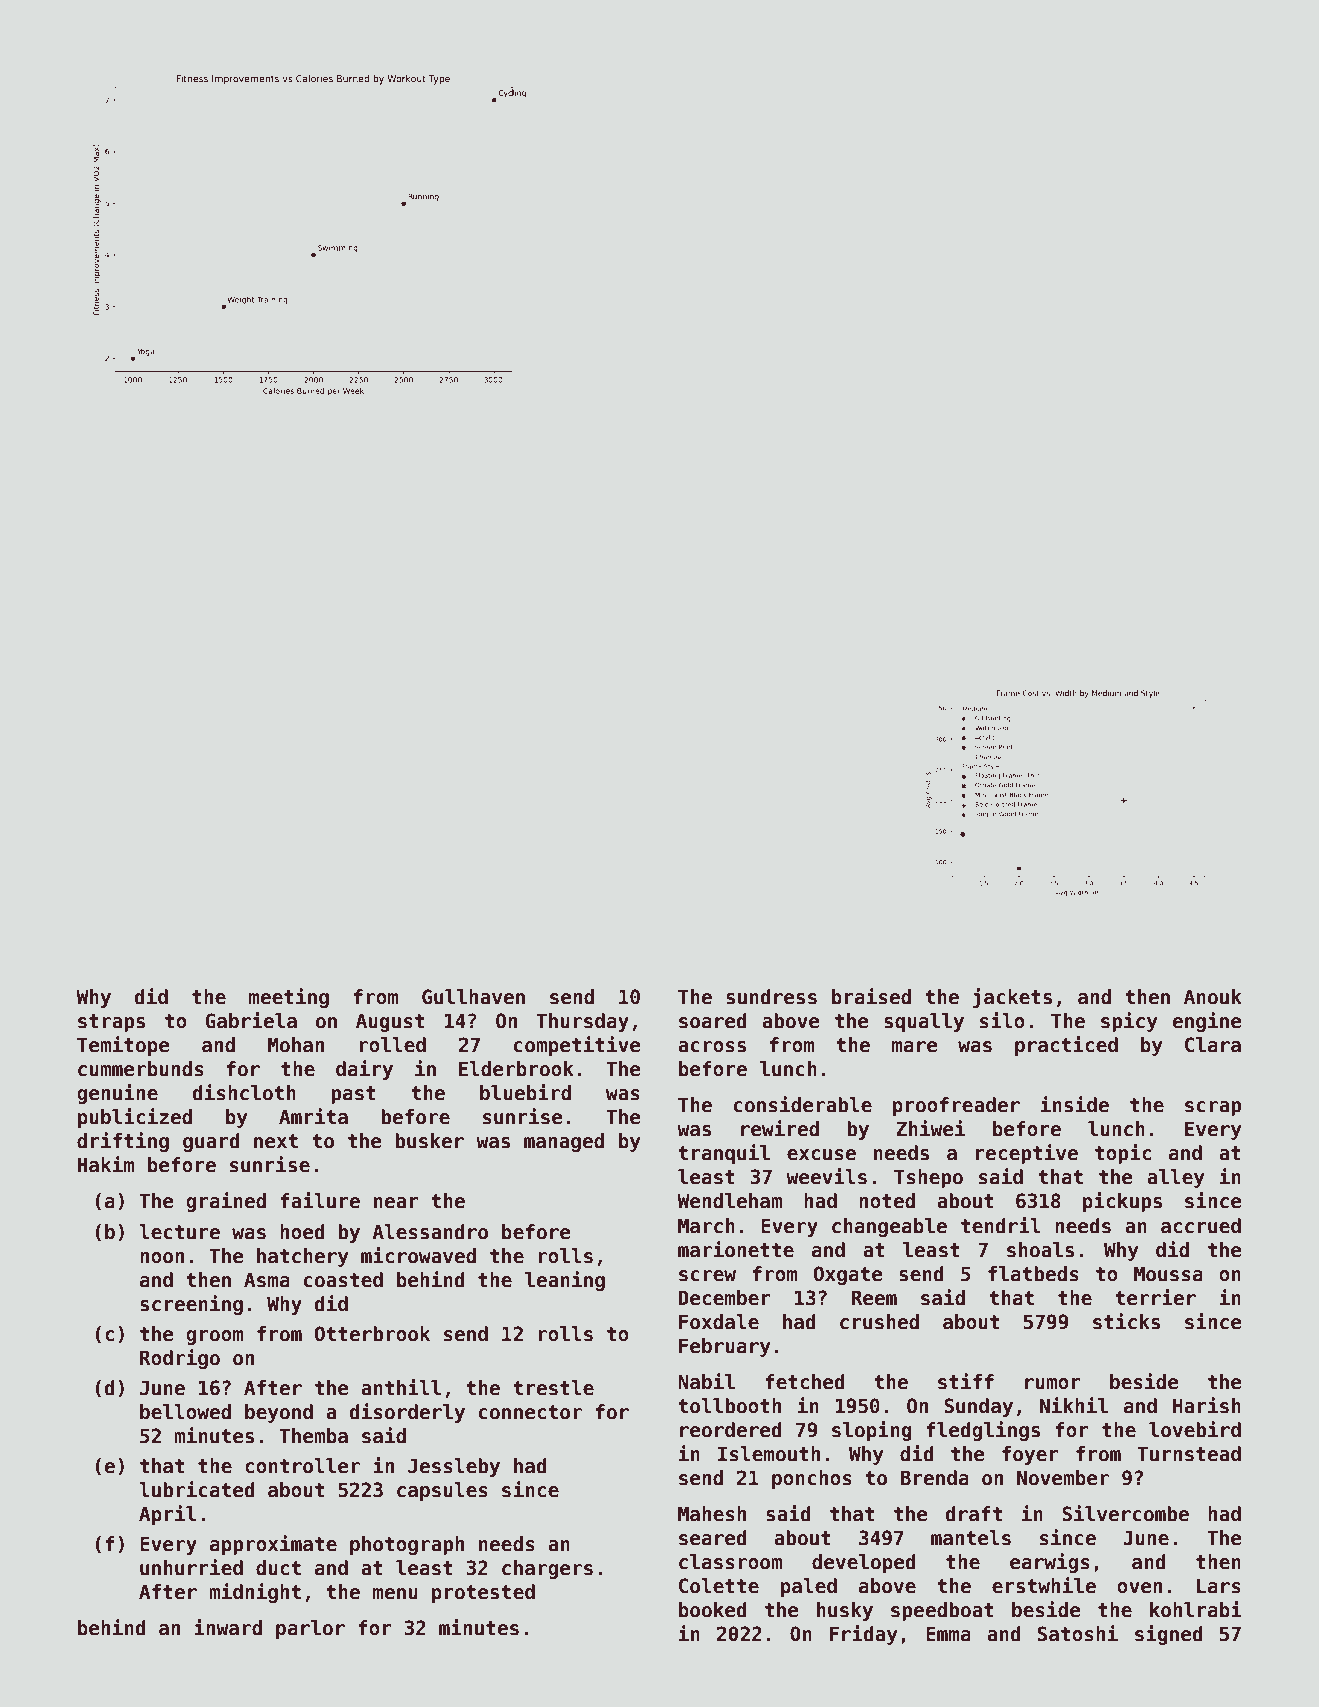  What do you see at coordinates (244, 1092) in the screenshot?
I see `dishcloth` at bounding box center [244, 1092].
